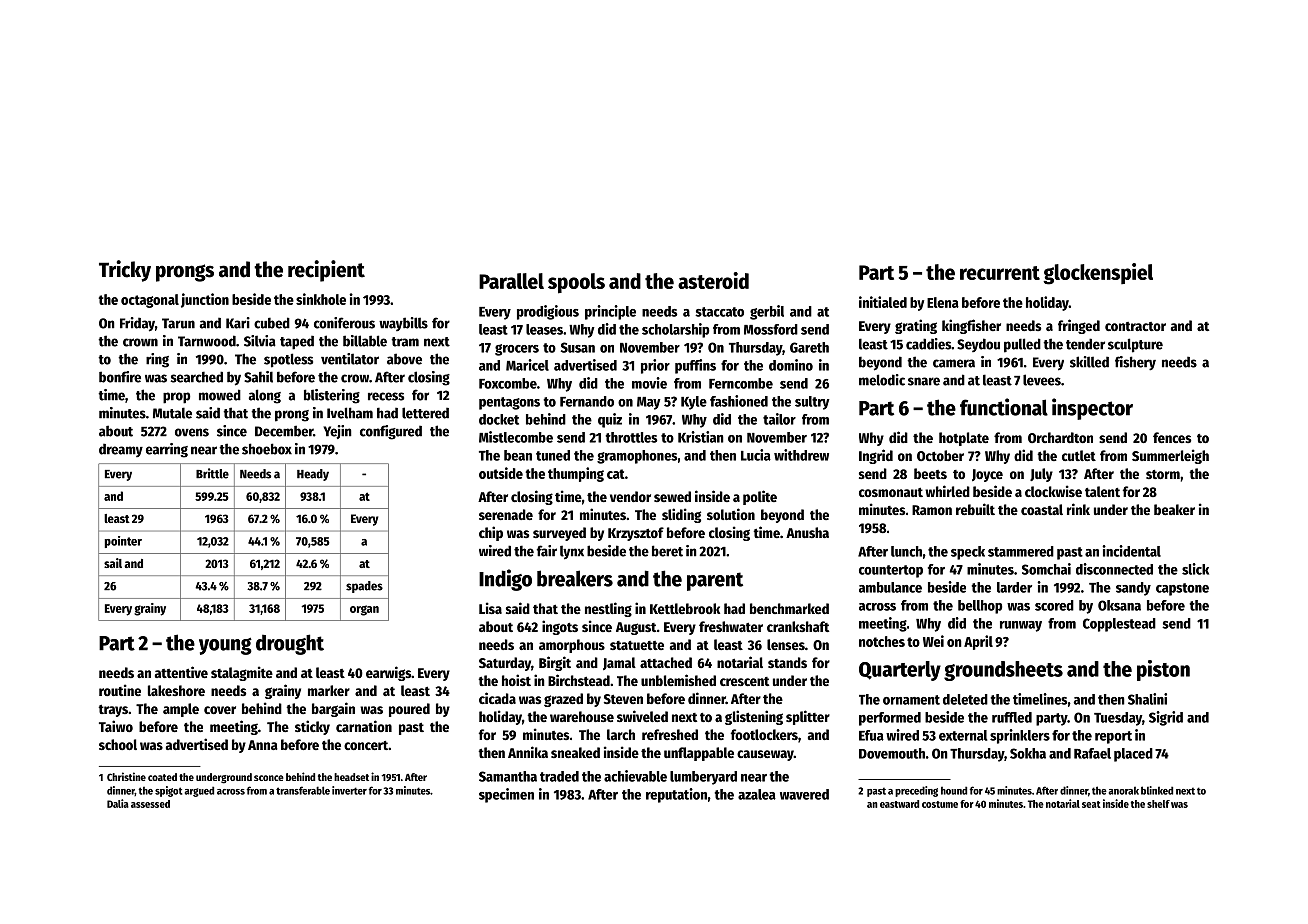 The image size is (1308, 924). Describe the element at coordinates (572, 646) in the screenshot. I see `amorphous` at that location.
